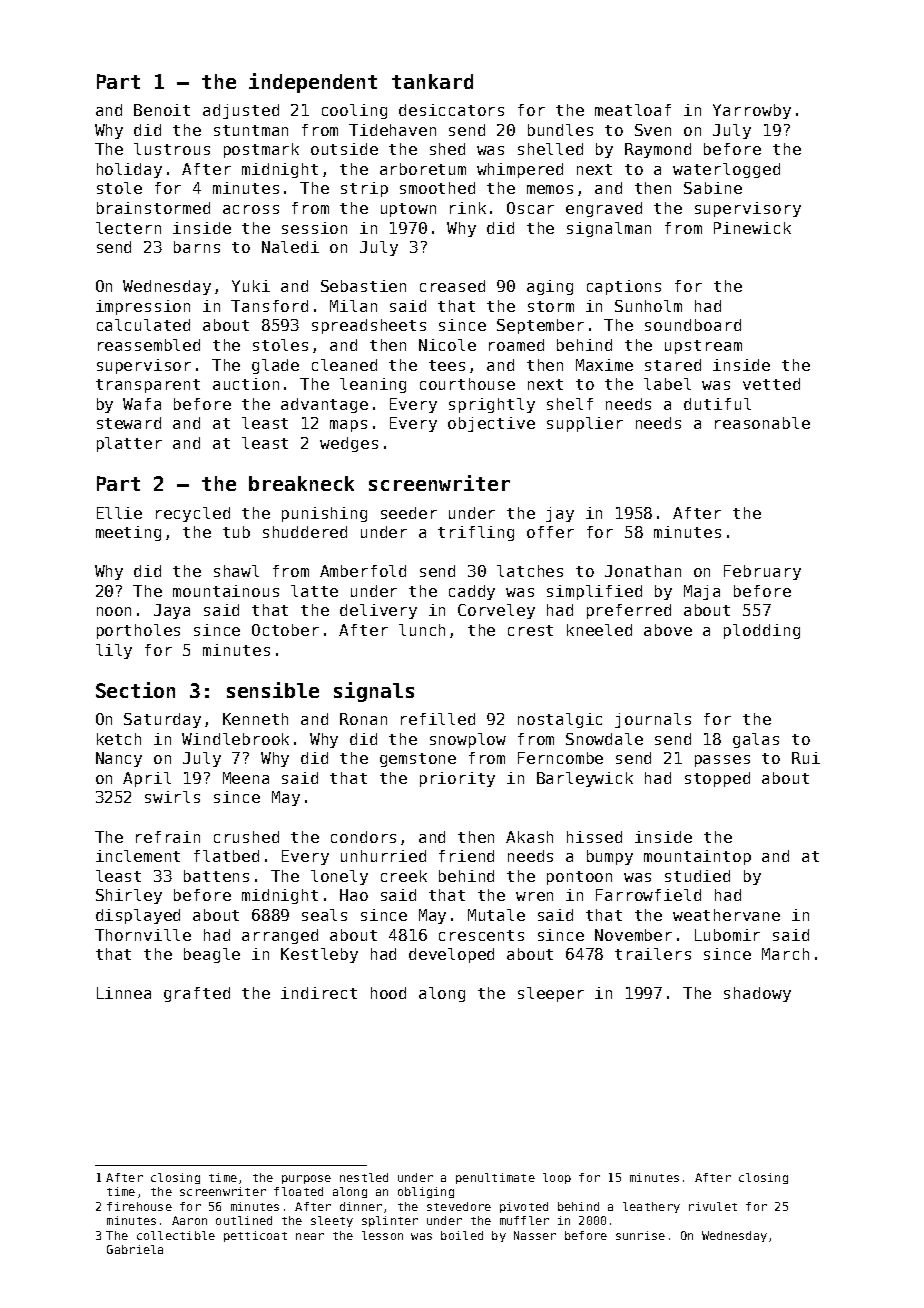 The height and width of the image is (1308, 924). What do you see at coordinates (162, 110) in the image?
I see `Benoit` at bounding box center [162, 110].
